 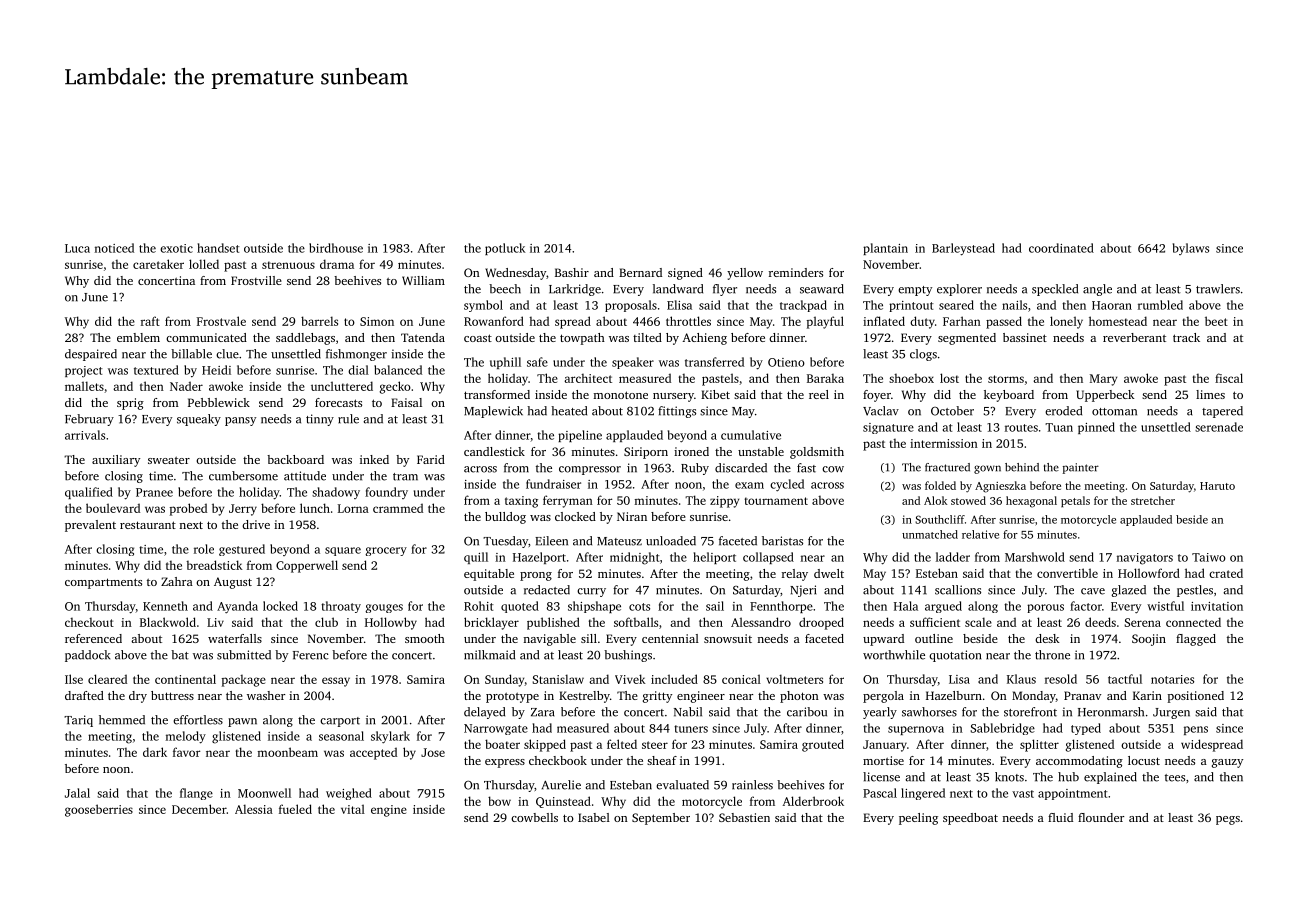 I want to click on taxing, so click(x=521, y=502).
